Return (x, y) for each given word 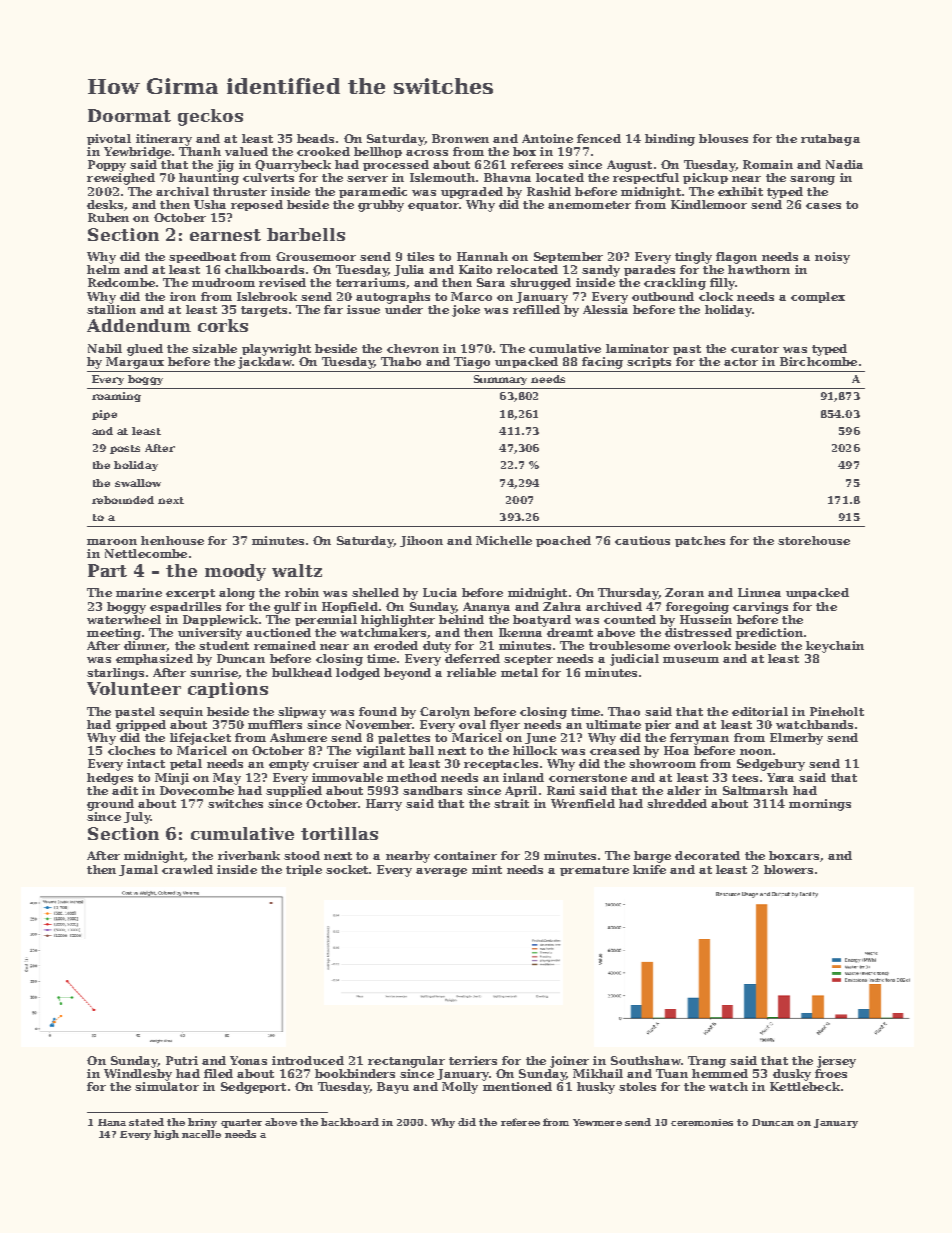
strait (511, 803)
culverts (268, 177)
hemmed (720, 1073)
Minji (172, 779)
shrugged (540, 284)
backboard (350, 1122)
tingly (693, 258)
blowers (788, 869)
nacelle (201, 1134)
